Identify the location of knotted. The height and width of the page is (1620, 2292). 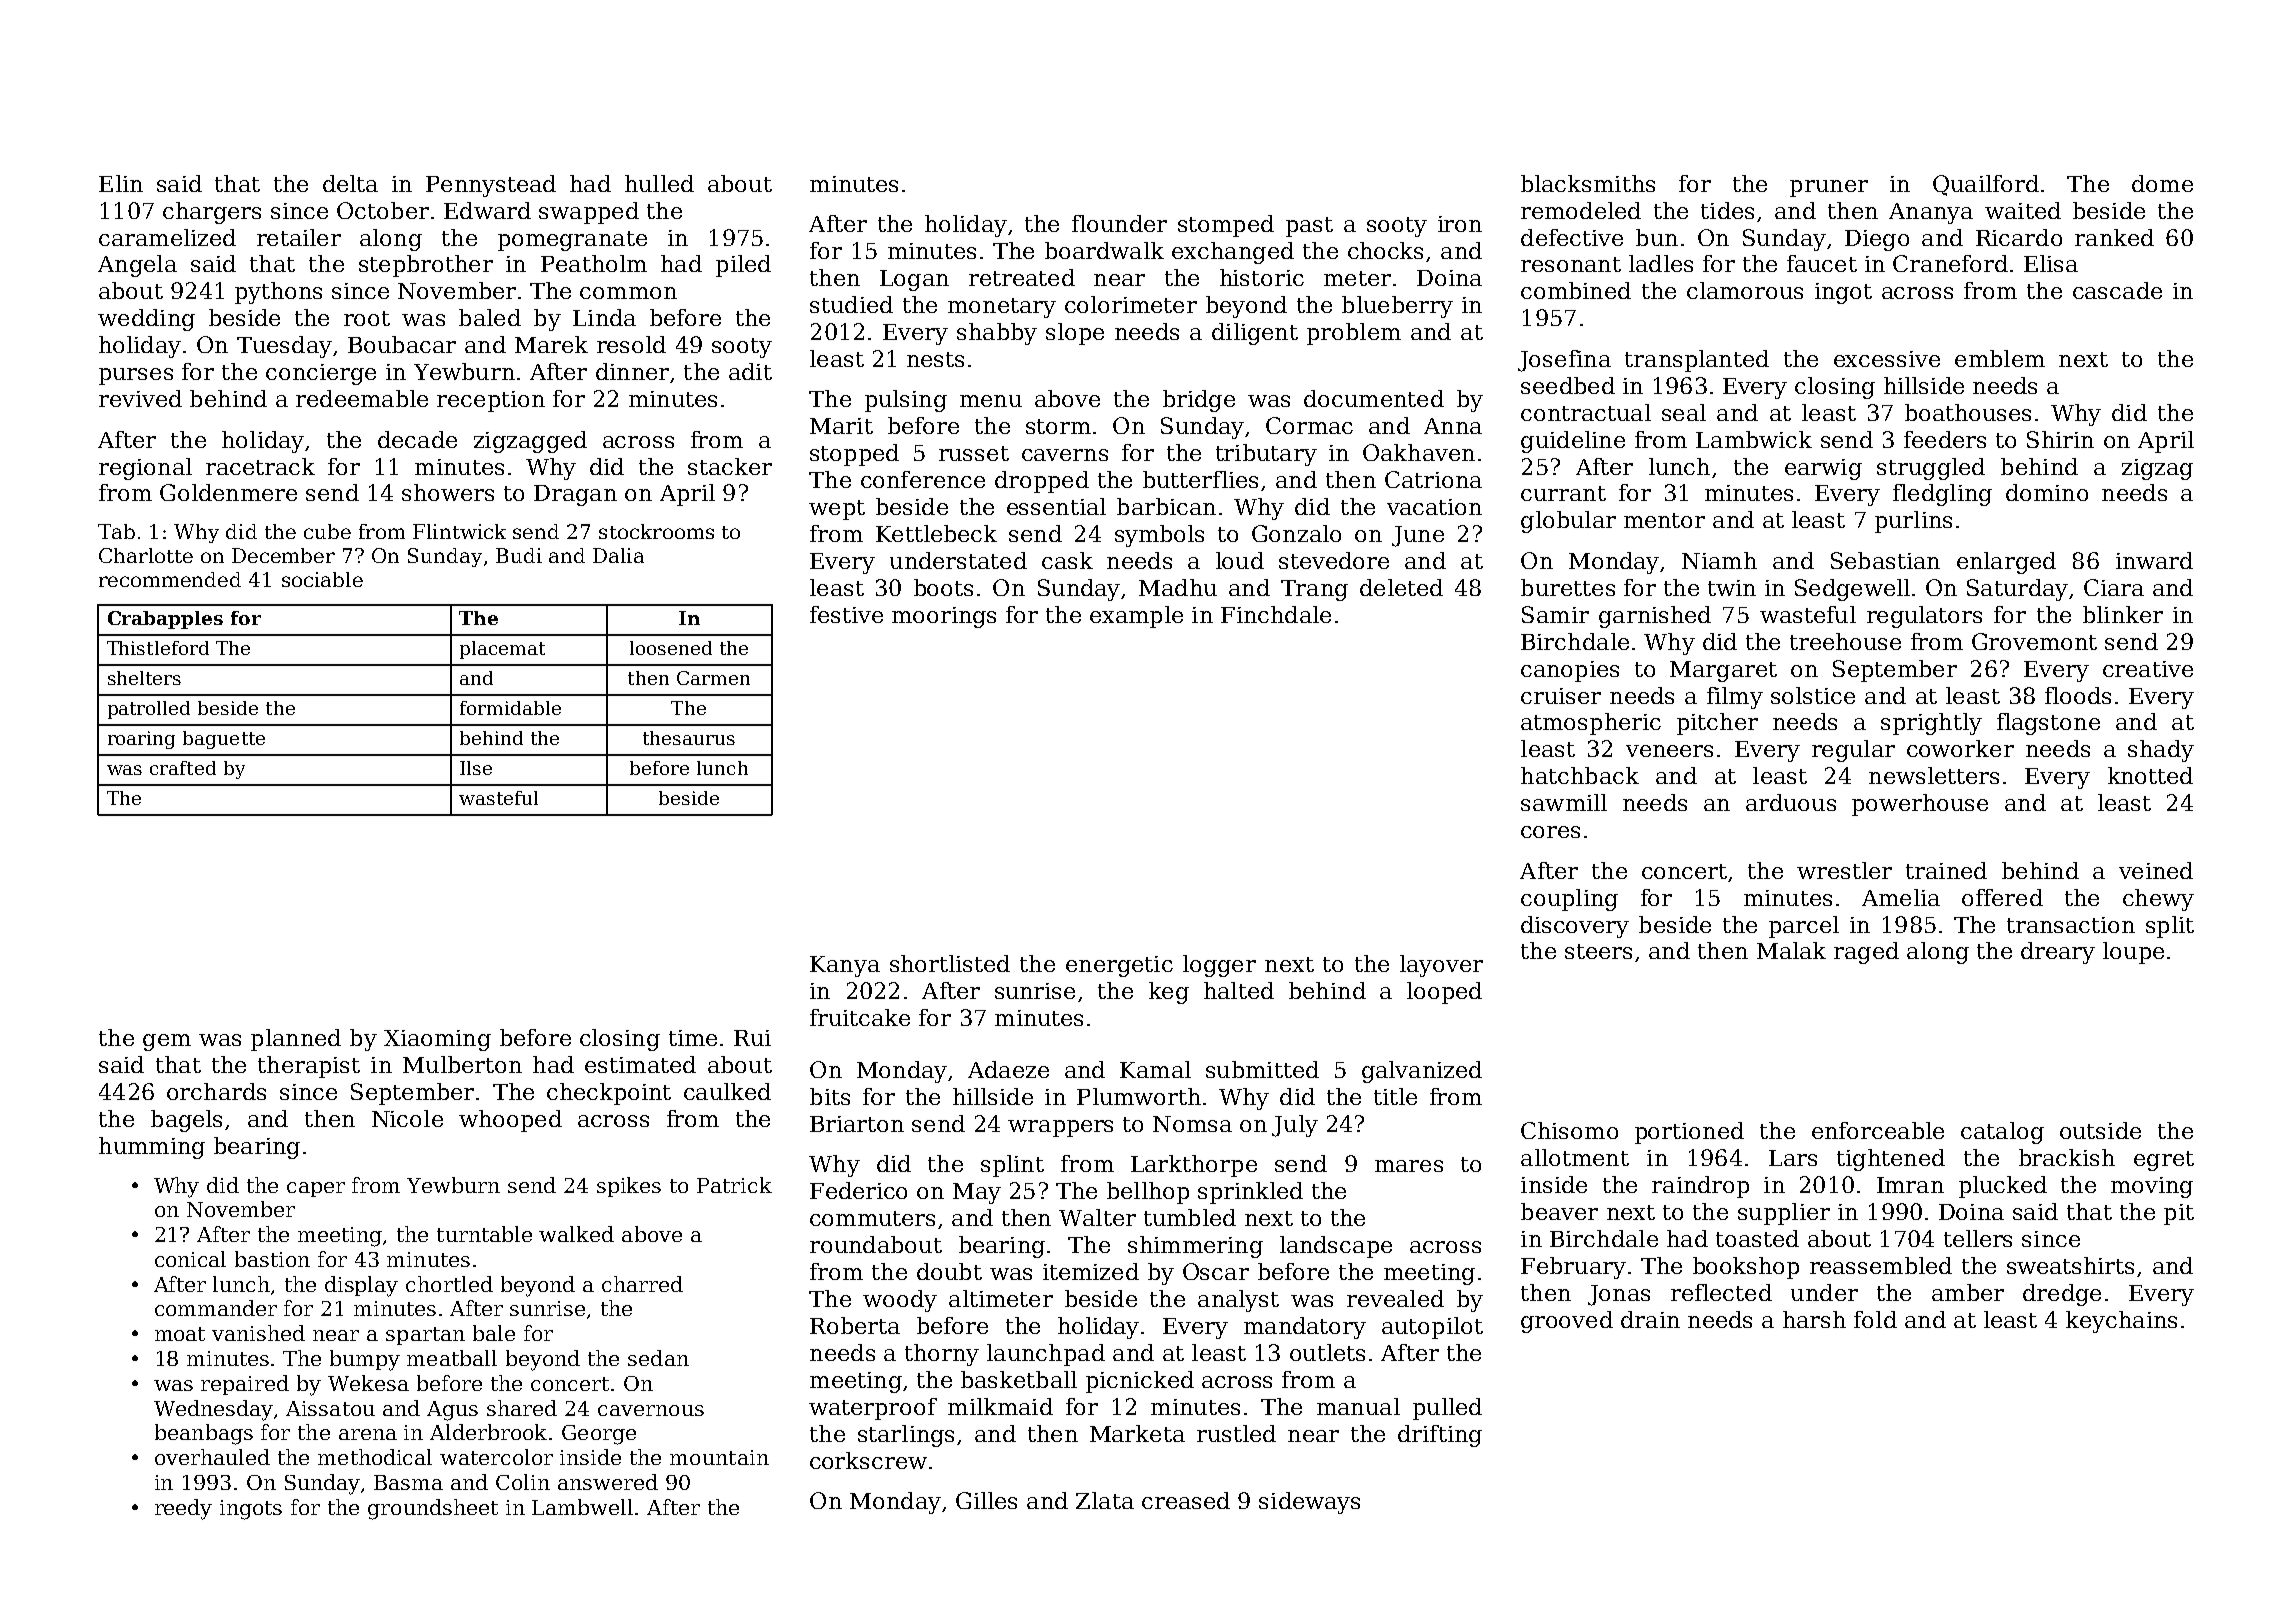
(2150, 775).
